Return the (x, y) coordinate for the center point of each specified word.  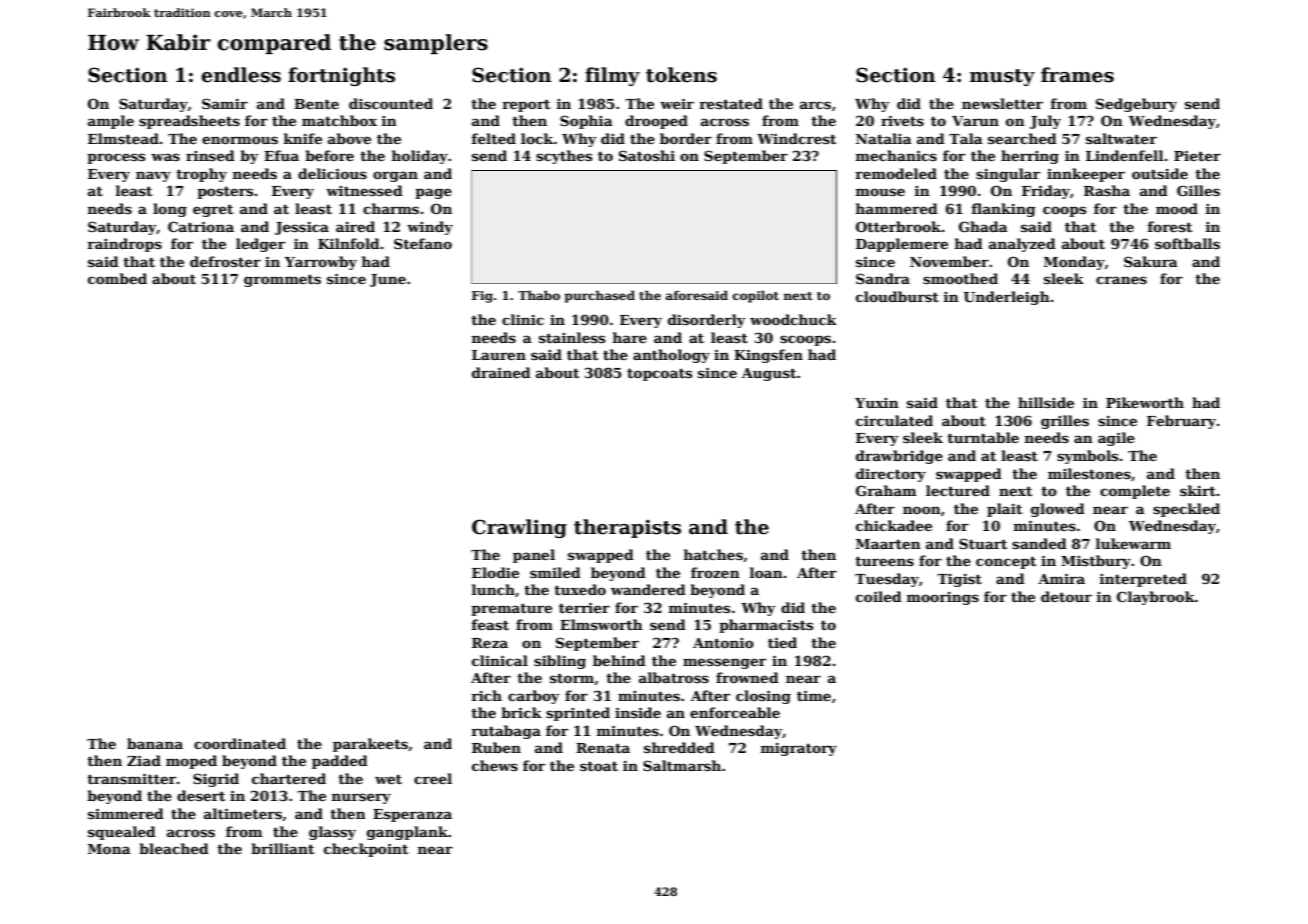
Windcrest (797, 138)
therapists (627, 528)
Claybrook (1156, 598)
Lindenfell (1125, 155)
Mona (109, 849)
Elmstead (123, 138)
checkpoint (366, 850)
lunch (493, 589)
